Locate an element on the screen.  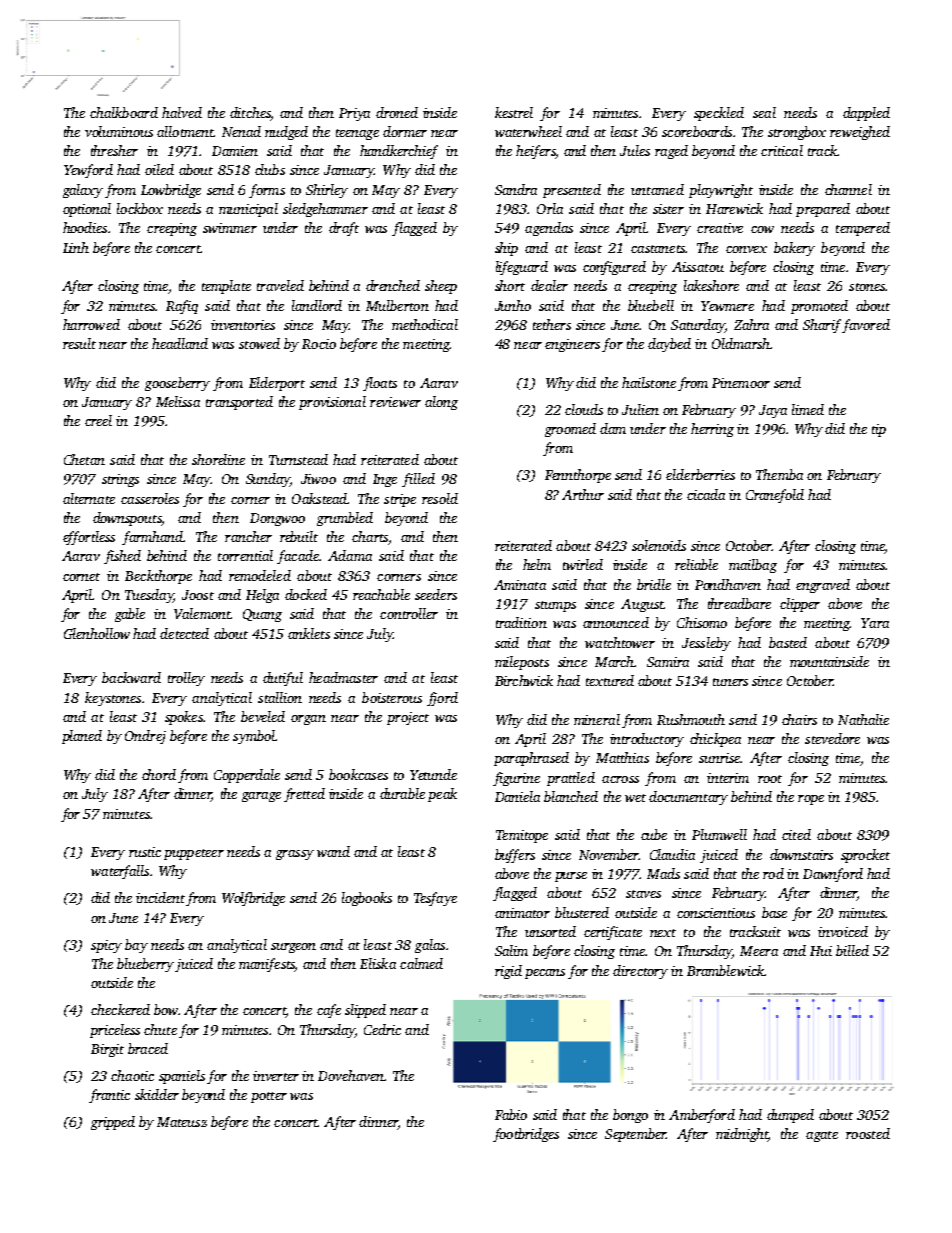
planed is located at coordinates (82, 737).
